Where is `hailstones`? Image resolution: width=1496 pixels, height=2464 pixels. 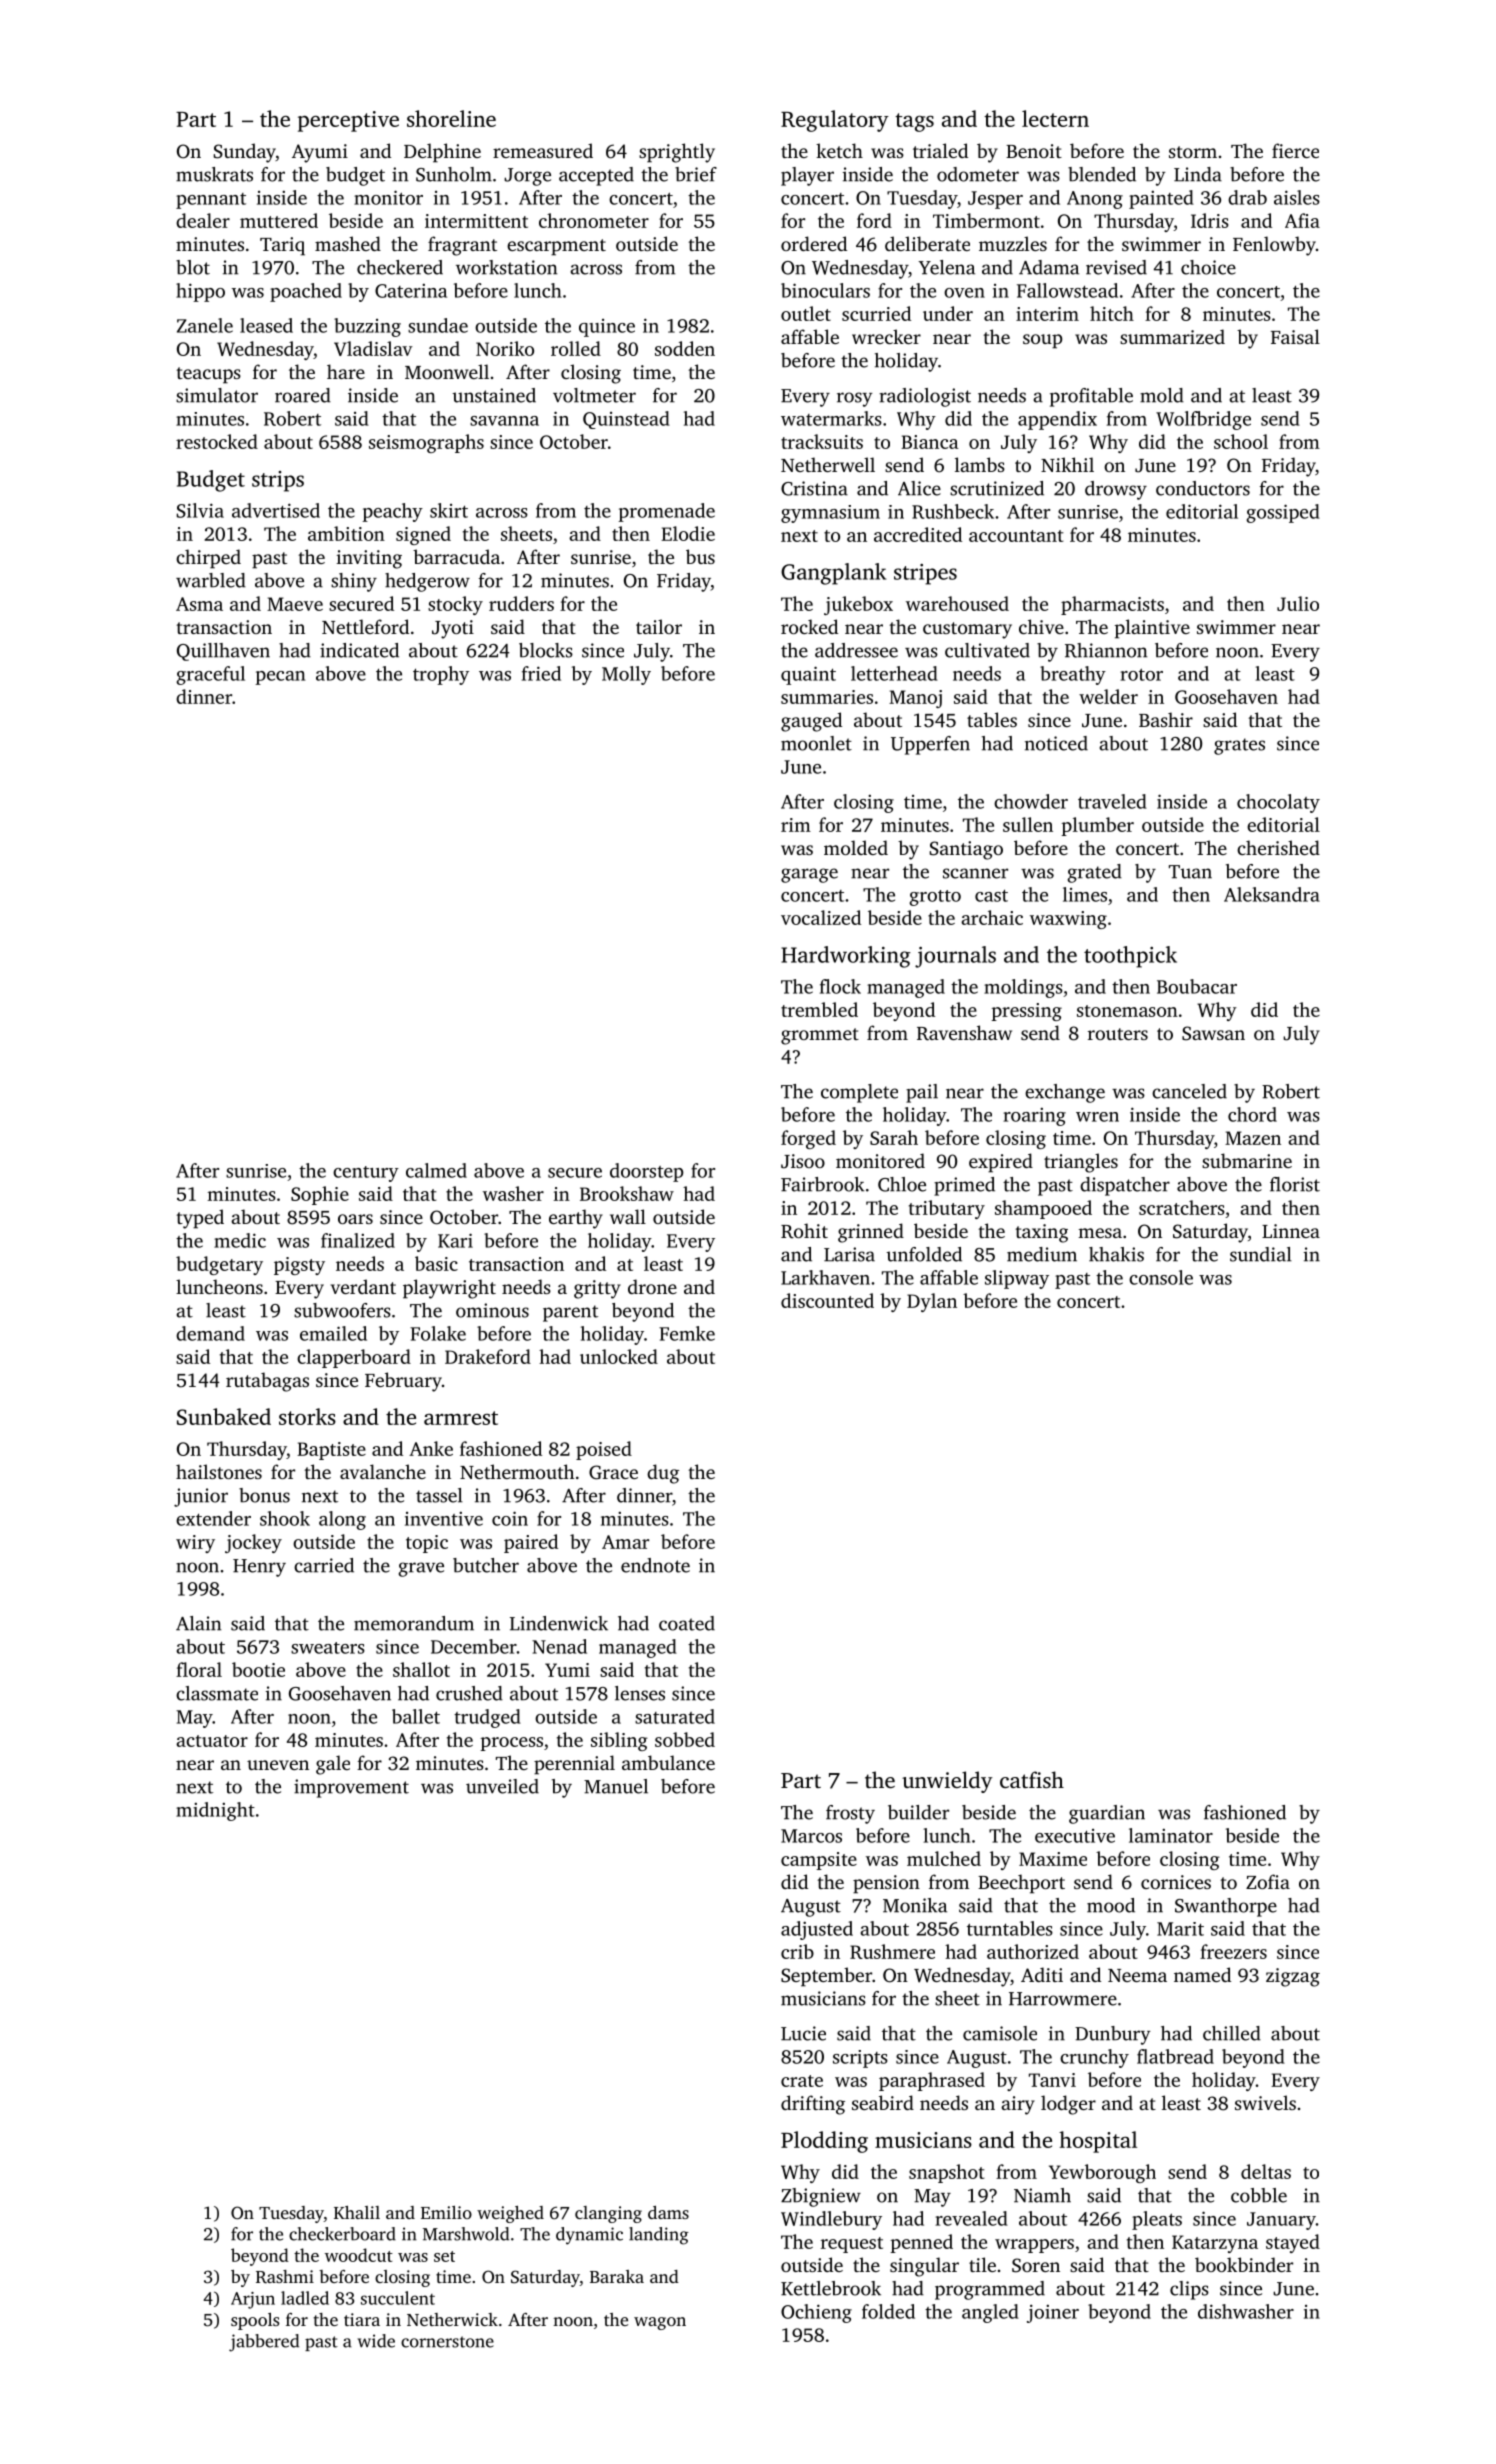 hailstones is located at coordinates (219, 1471).
